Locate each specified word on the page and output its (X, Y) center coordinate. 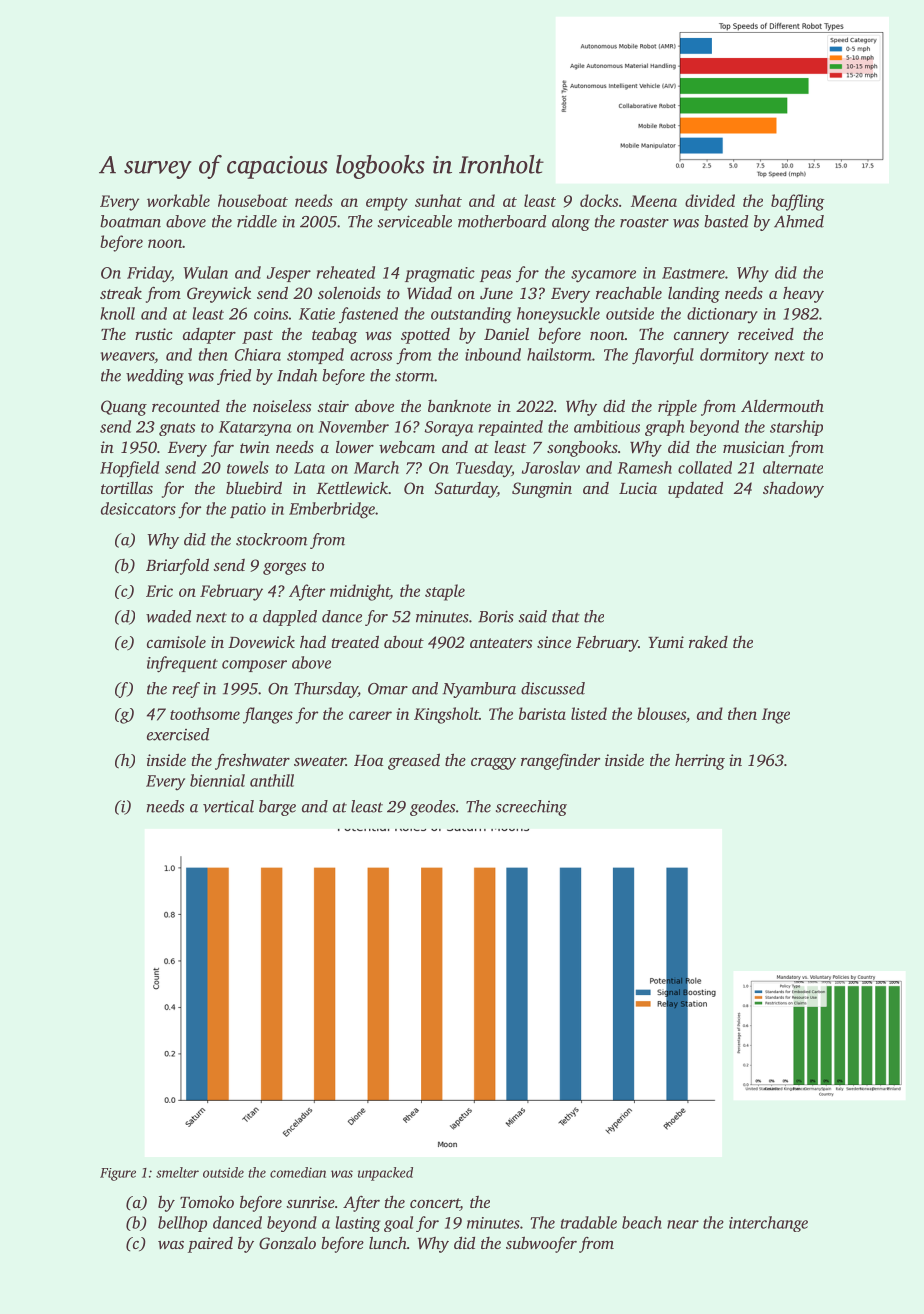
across (371, 356)
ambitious (607, 426)
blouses (661, 713)
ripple (677, 408)
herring (700, 762)
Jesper (289, 274)
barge (277, 808)
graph (665, 428)
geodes (432, 808)
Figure (118, 1174)
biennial (217, 780)
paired (210, 1245)
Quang (124, 408)
